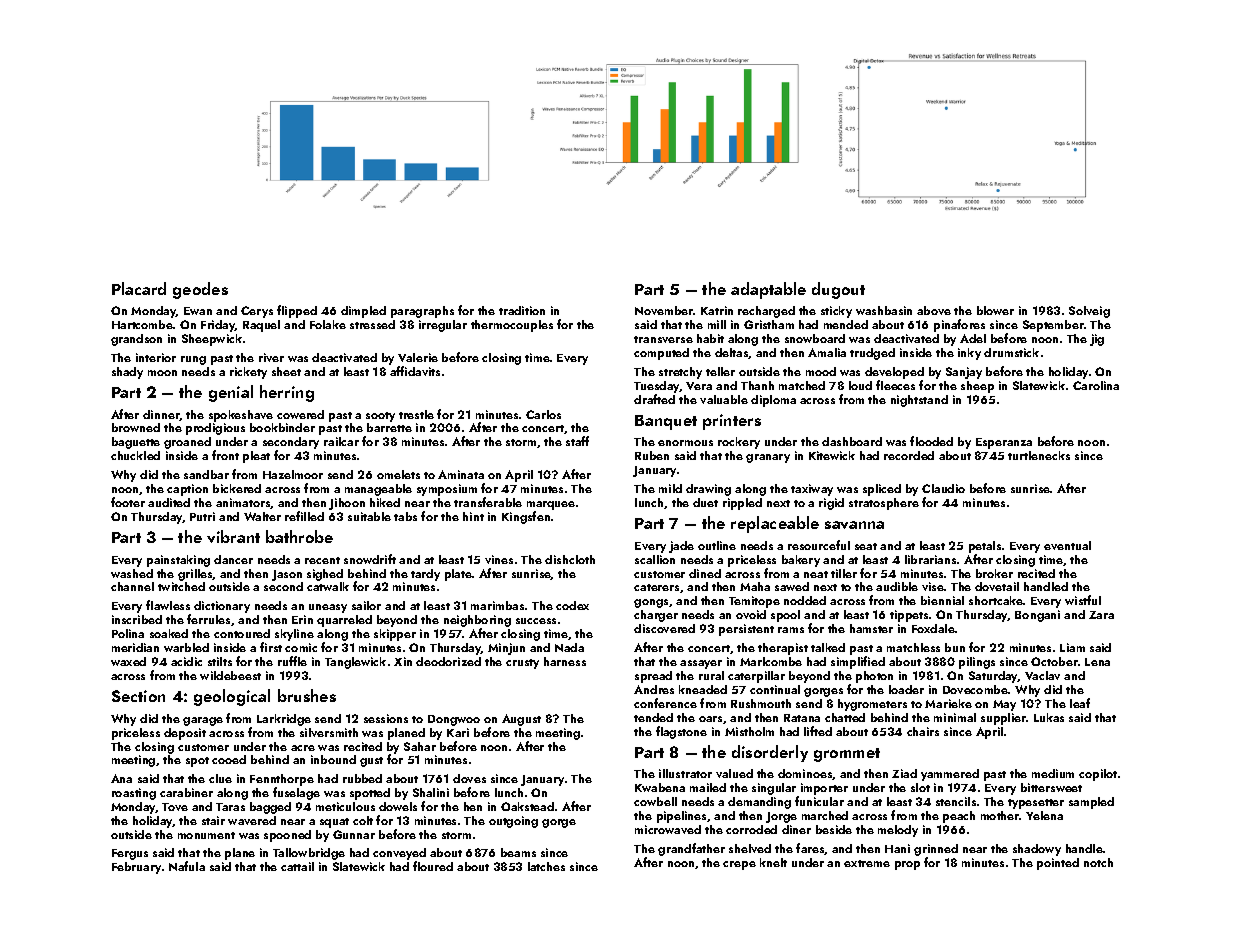  Describe the element at coordinates (1098, 775) in the screenshot. I see `copilot` at that location.
